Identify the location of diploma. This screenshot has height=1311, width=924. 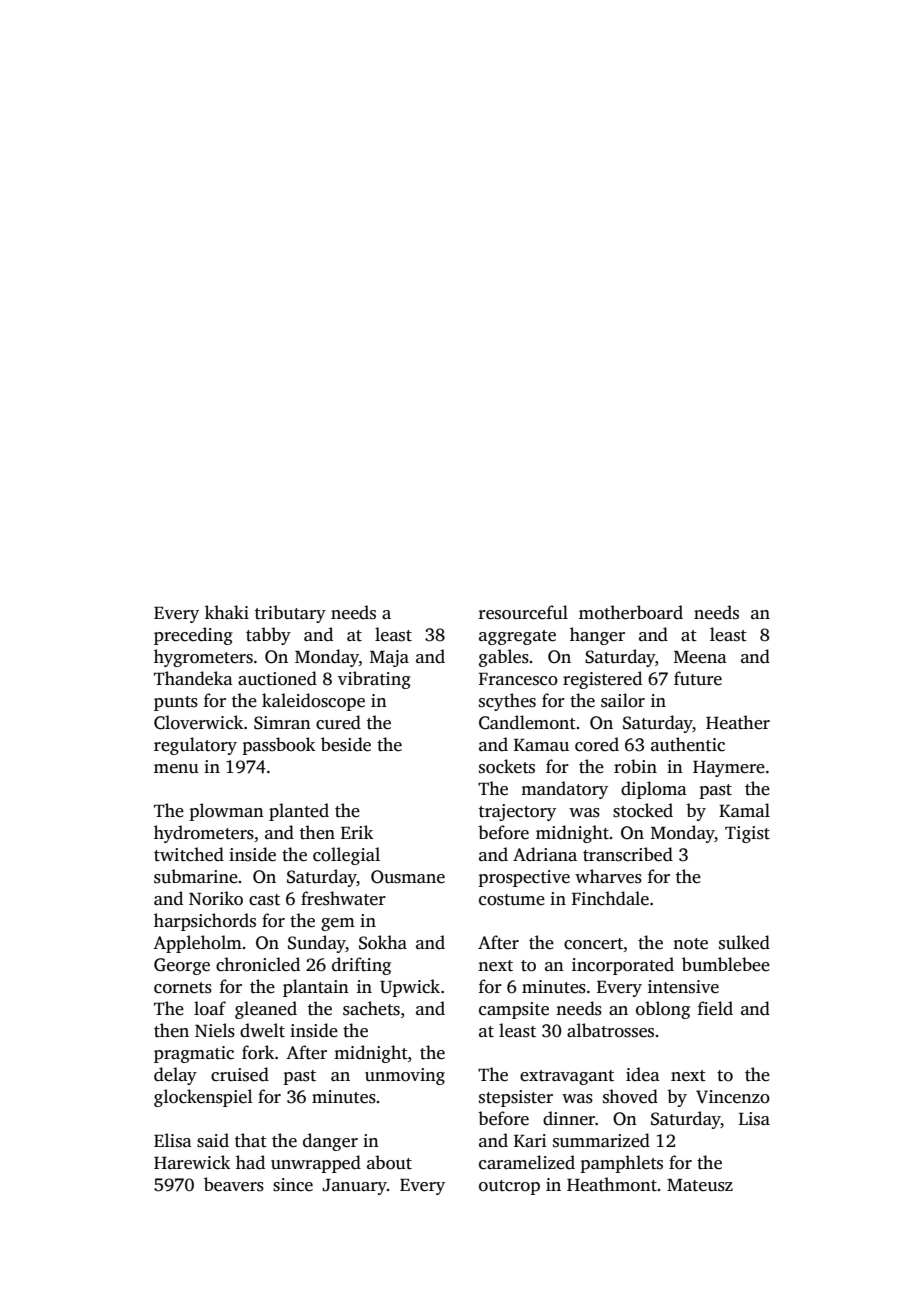
(654, 790).
